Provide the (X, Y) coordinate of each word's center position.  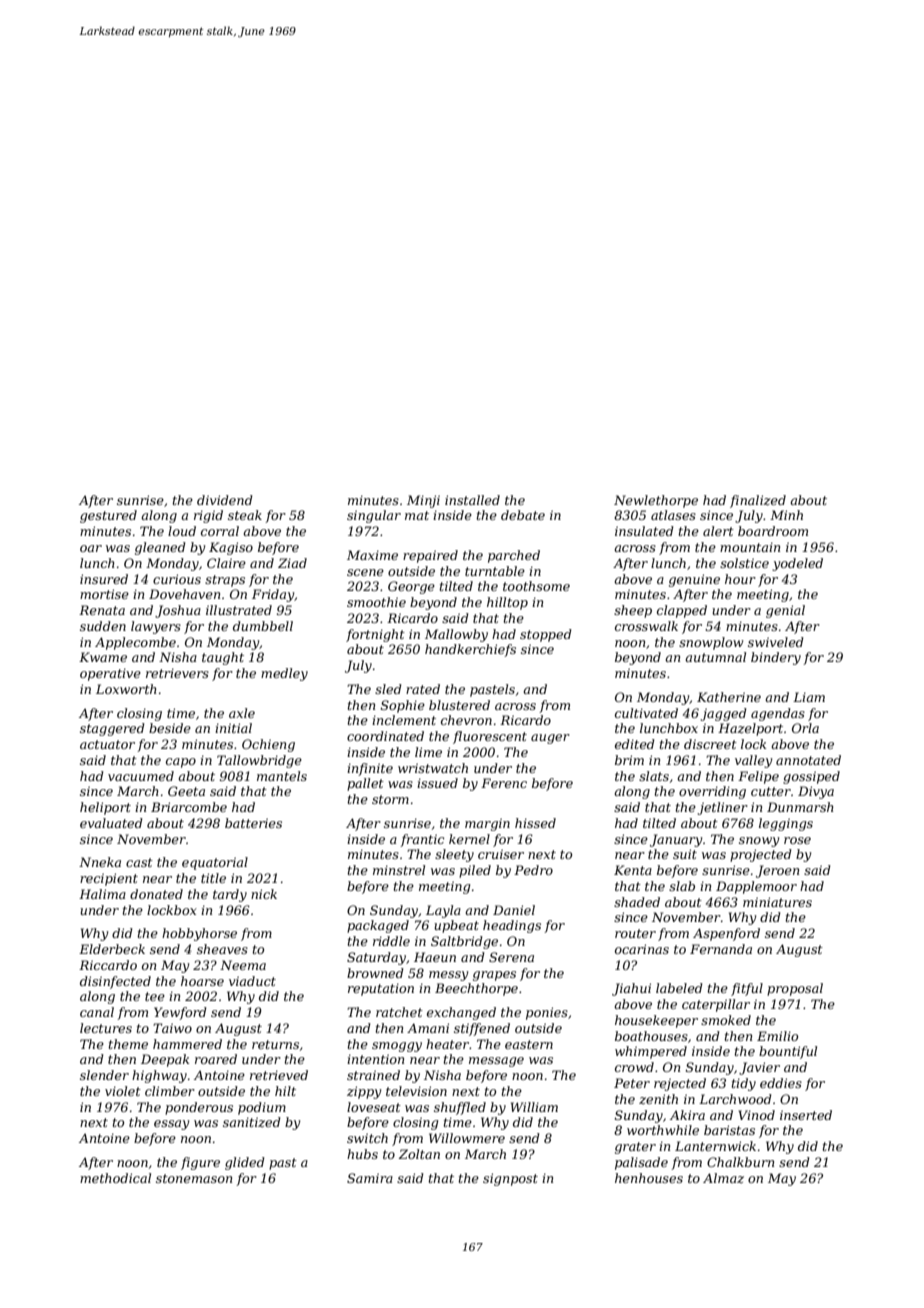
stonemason (194, 1178)
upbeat (456, 926)
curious (177, 579)
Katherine (729, 697)
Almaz (723, 1178)
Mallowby (456, 635)
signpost (510, 1179)
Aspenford (726, 934)
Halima (102, 894)
